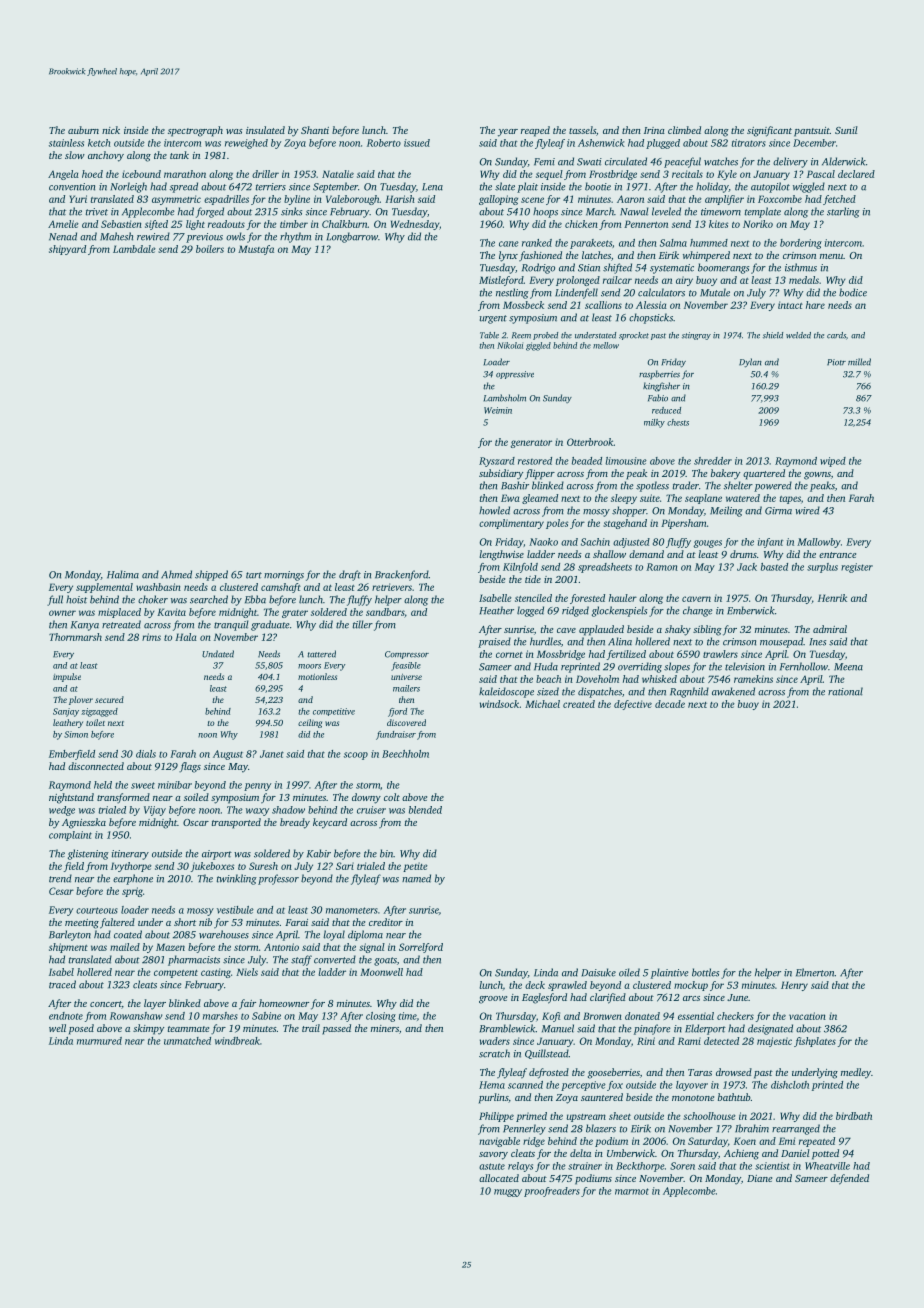  I want to click on transported, so click(236, 823).
